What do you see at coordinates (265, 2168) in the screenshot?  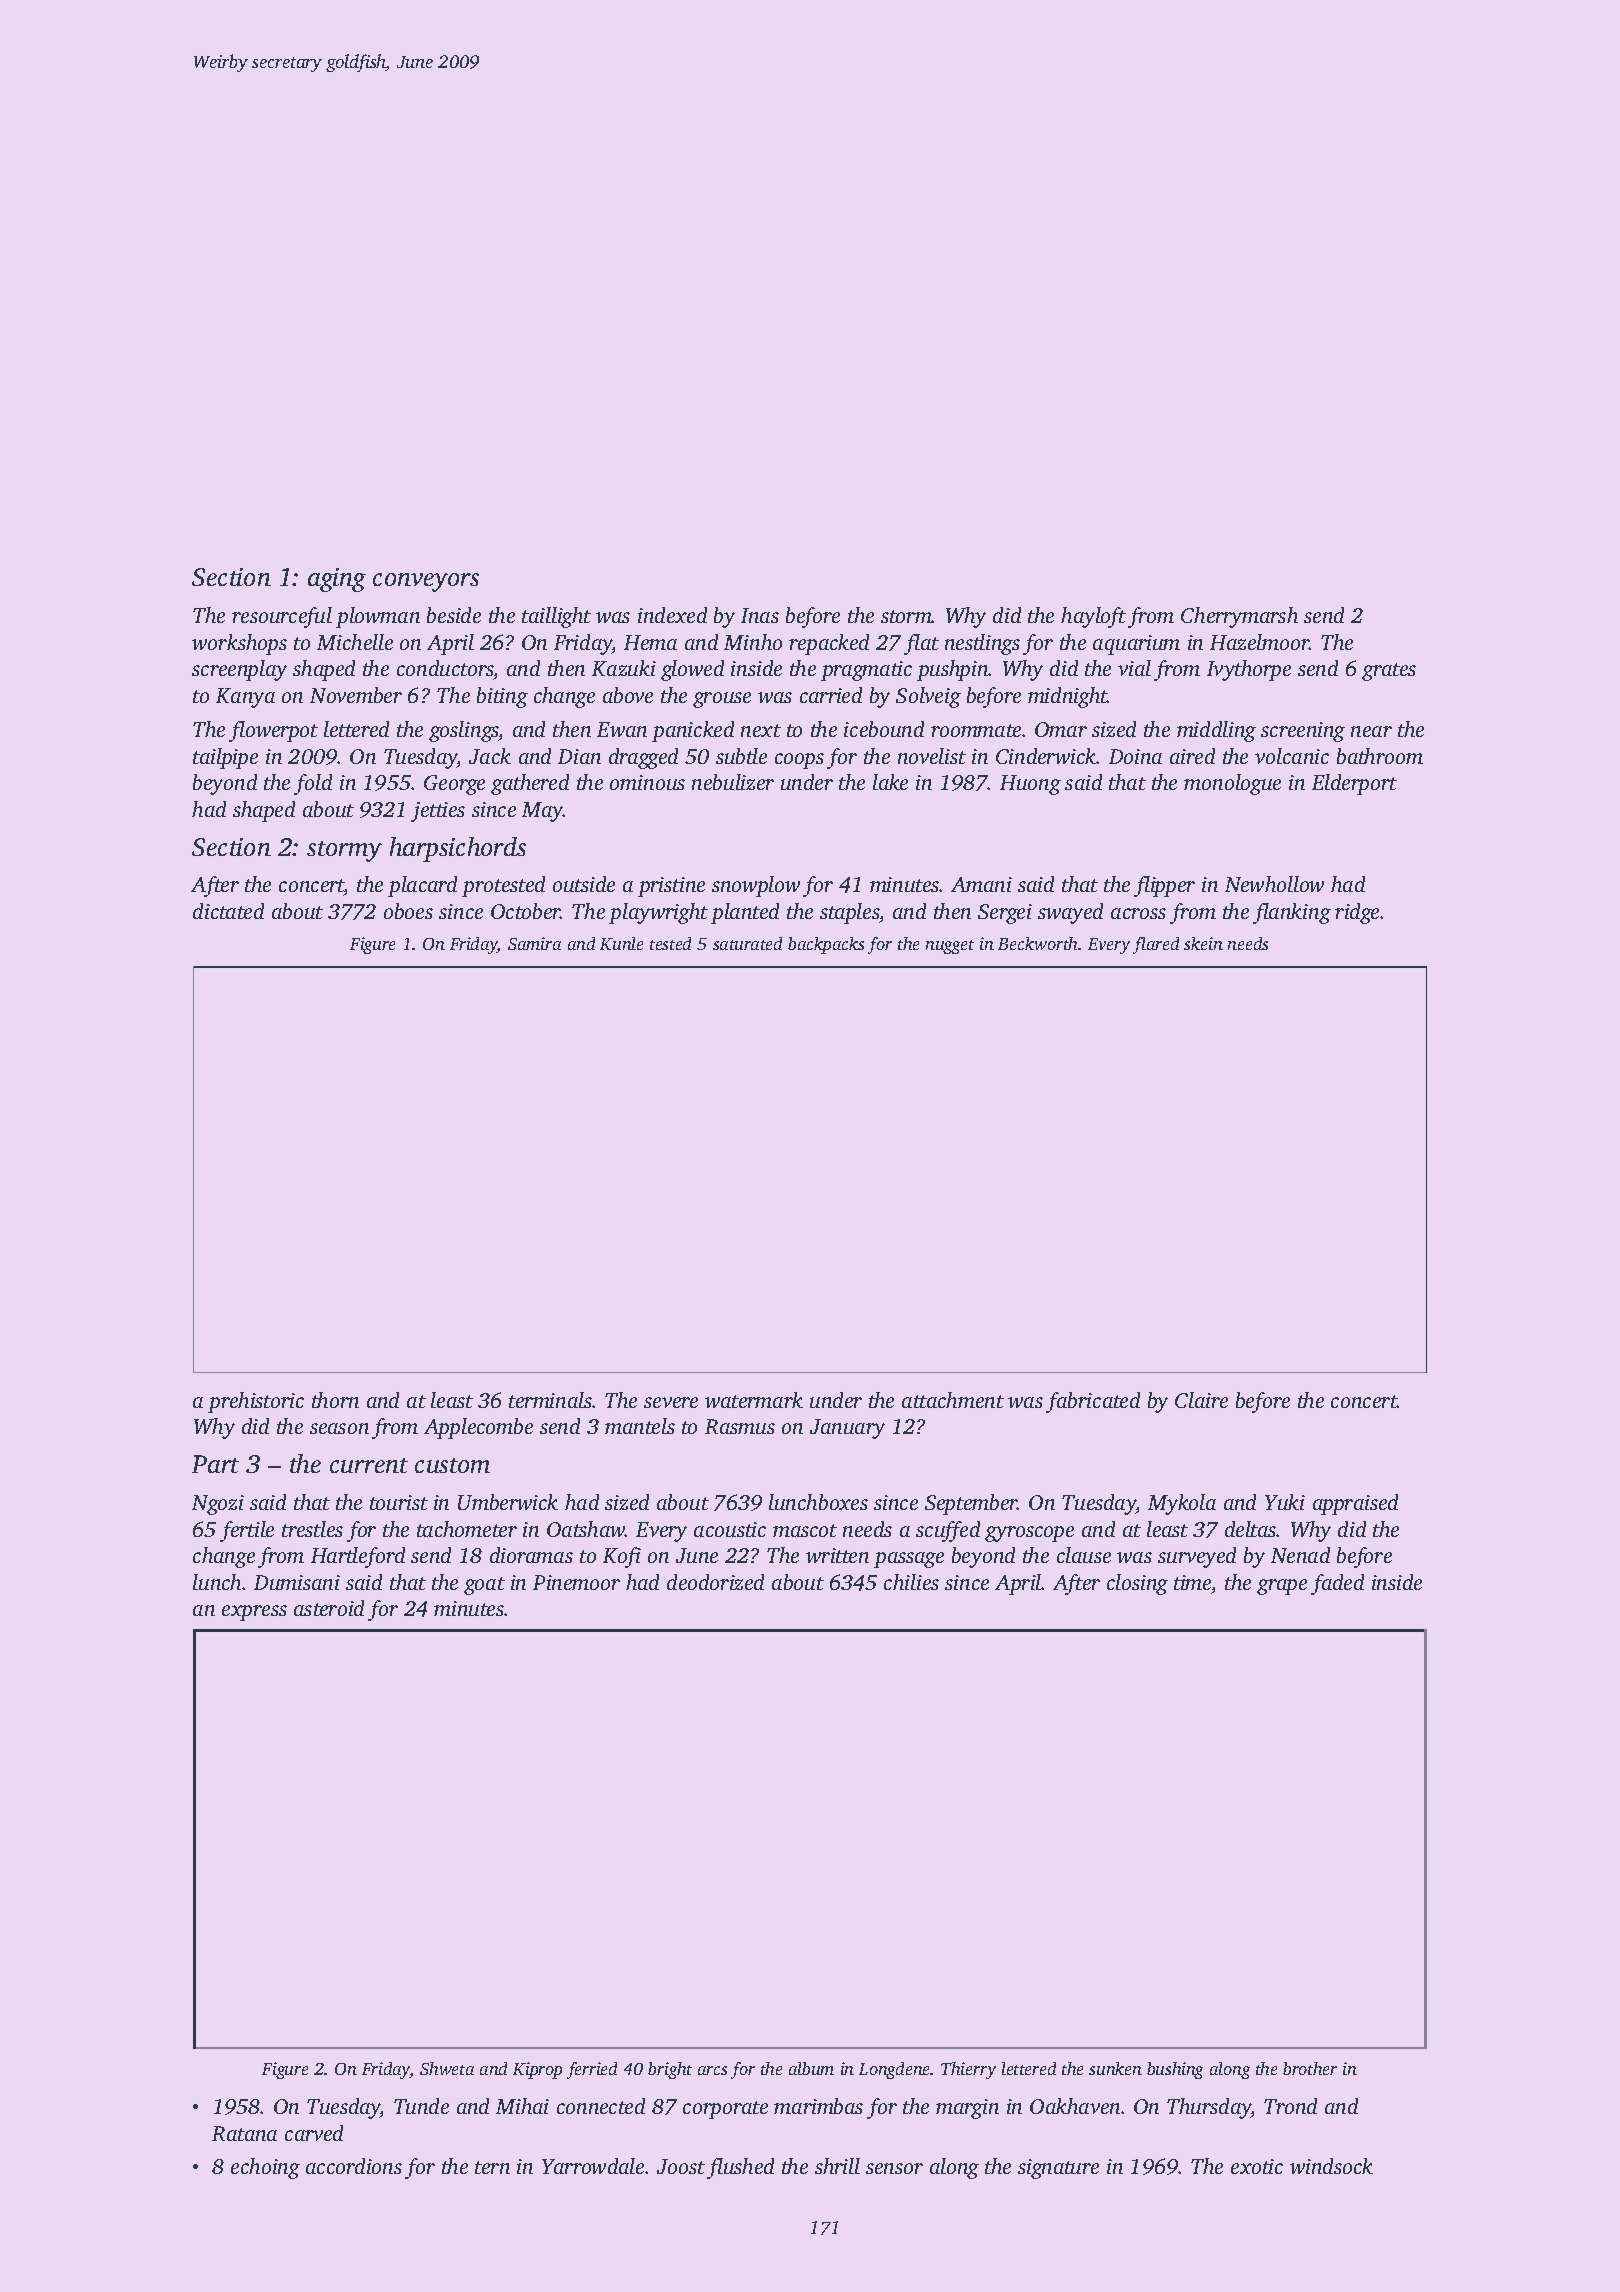 I see `echoing` at bounding box center [265, 2168].
